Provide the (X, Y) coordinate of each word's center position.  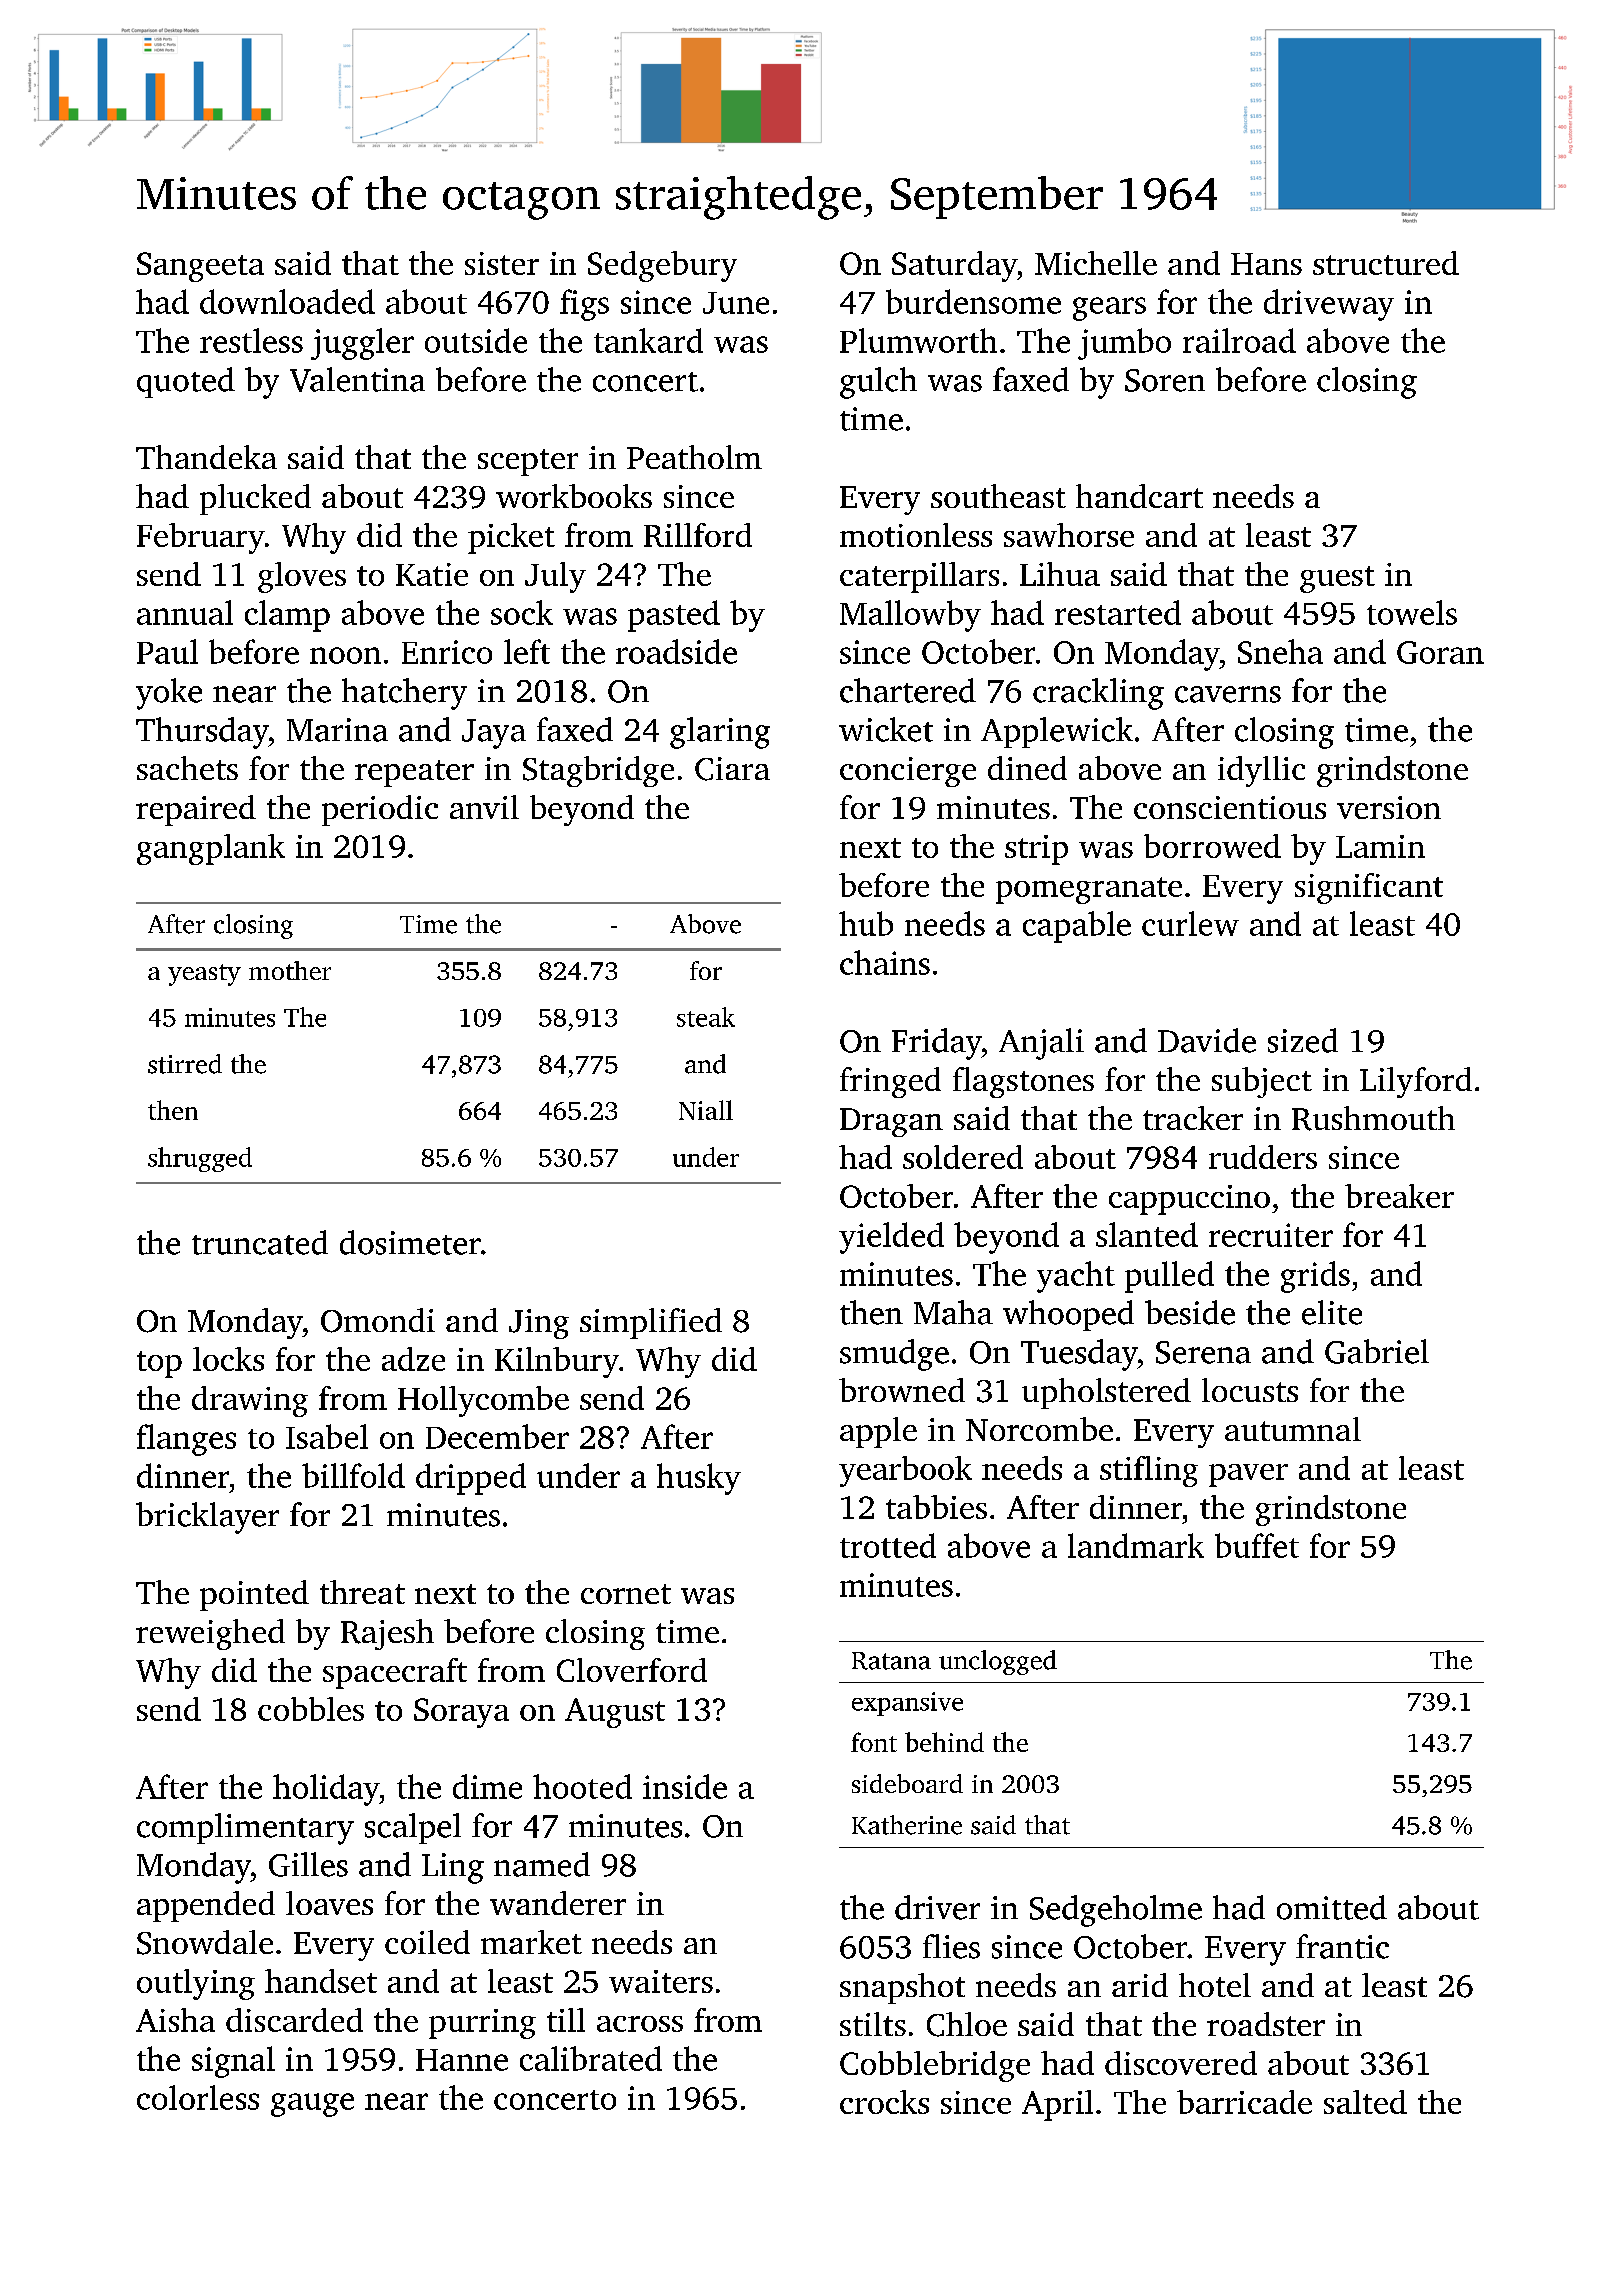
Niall (706, 1110)
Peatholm (694, 457)
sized (1303, 1040)
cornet (626, 1594)
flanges (186, 1440)
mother (290, 970)
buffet (1257, 1545)
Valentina (357, 379)
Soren (1165, 380)
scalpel (413, 1828)
